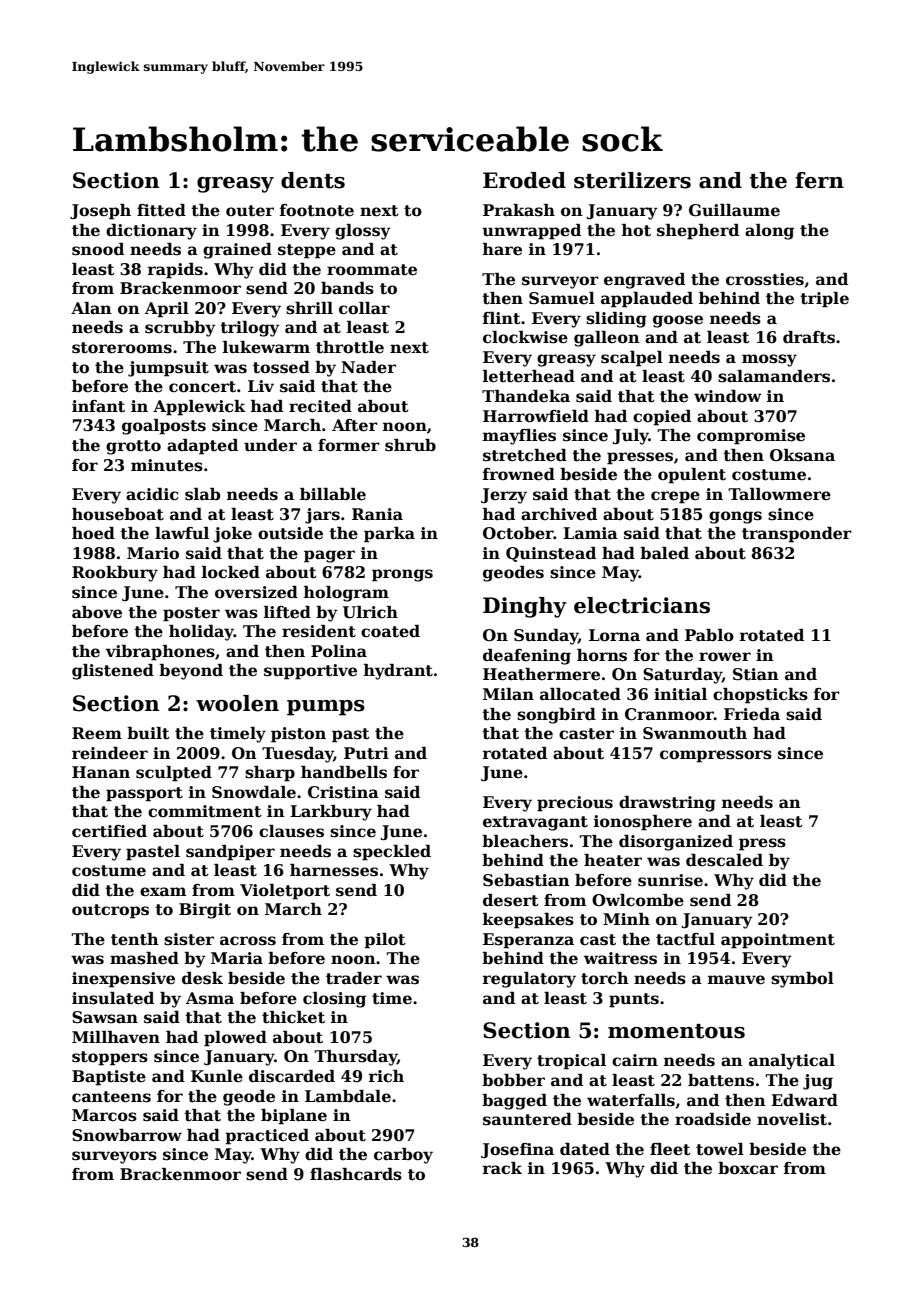 Image resolution: width=924 pixels, height=1308 pixels. Describe the element at coordinates (160, 653) in the screenshot. I see `vibraphones` at that location.
